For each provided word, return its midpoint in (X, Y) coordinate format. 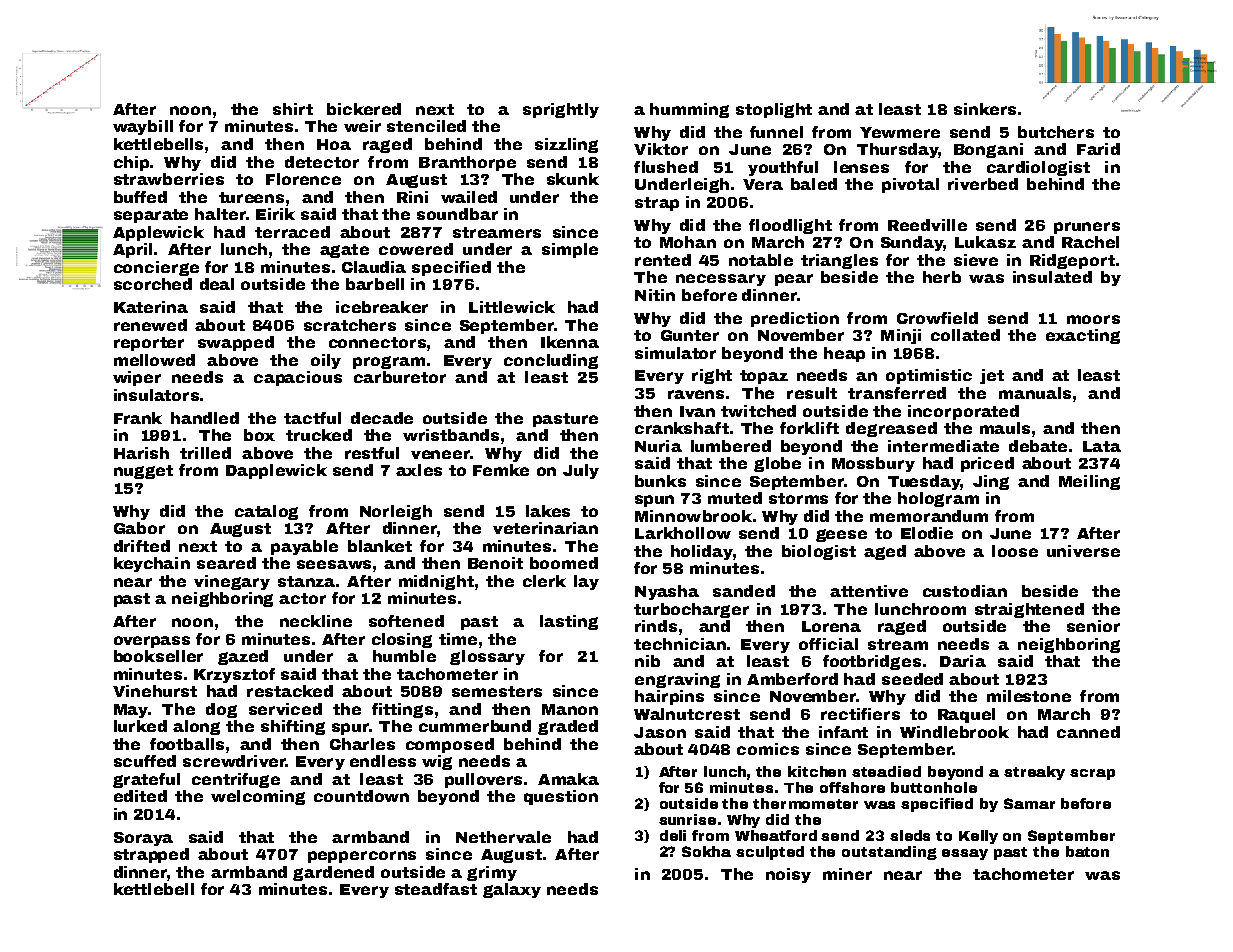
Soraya (143, 839)
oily (326, 361)
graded (568, 727)
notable (761, 260)
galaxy (512, 890)
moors (1093, 319)
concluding (551, 361)
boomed (564, 563)
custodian (965, 591)
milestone (1029, 696)
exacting (1083, 336)
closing (402, 640)
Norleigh (396, 512)
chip (131, 163)
